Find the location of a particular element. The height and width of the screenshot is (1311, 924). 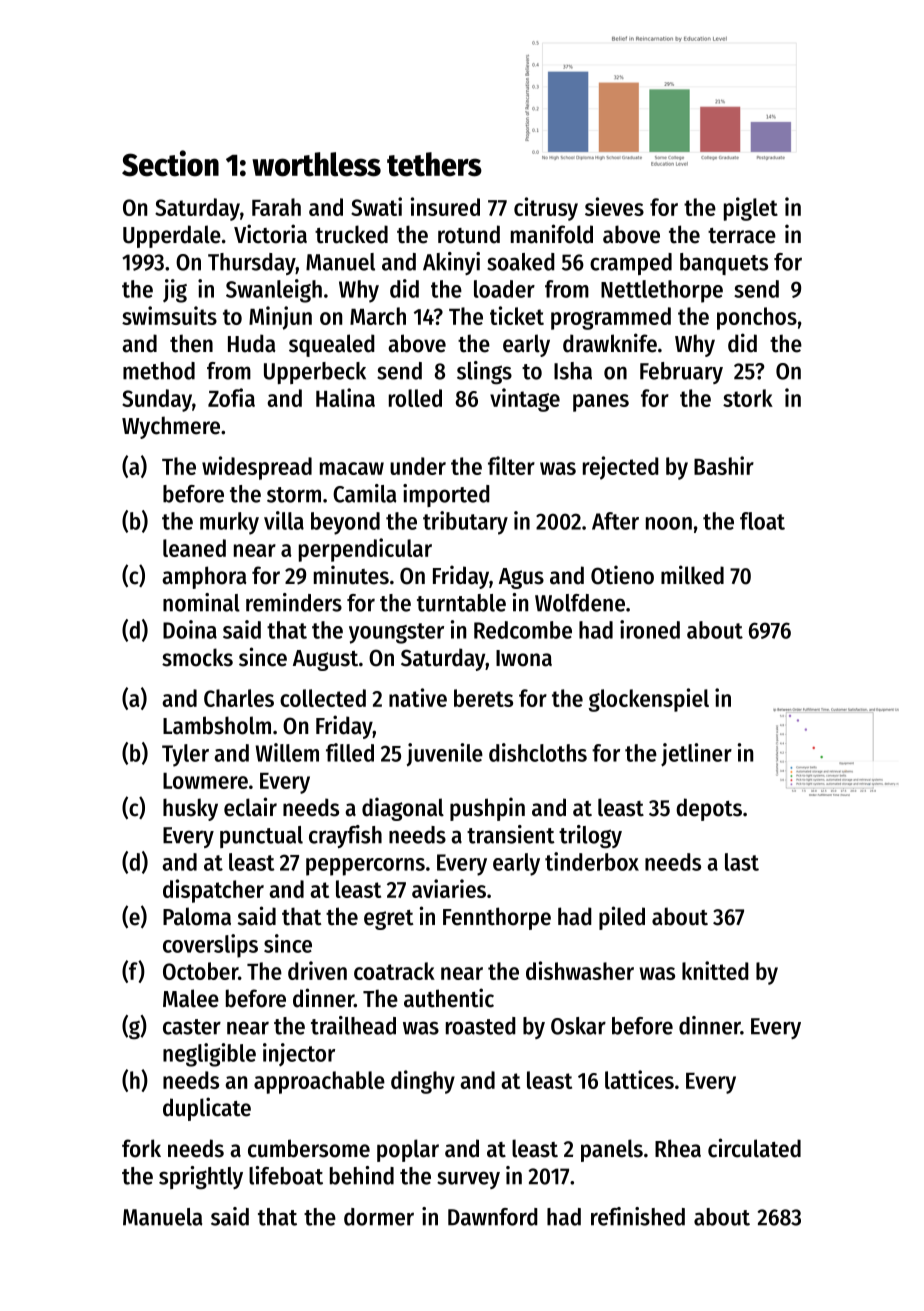

tributary is located at coordinates (465, 523).
